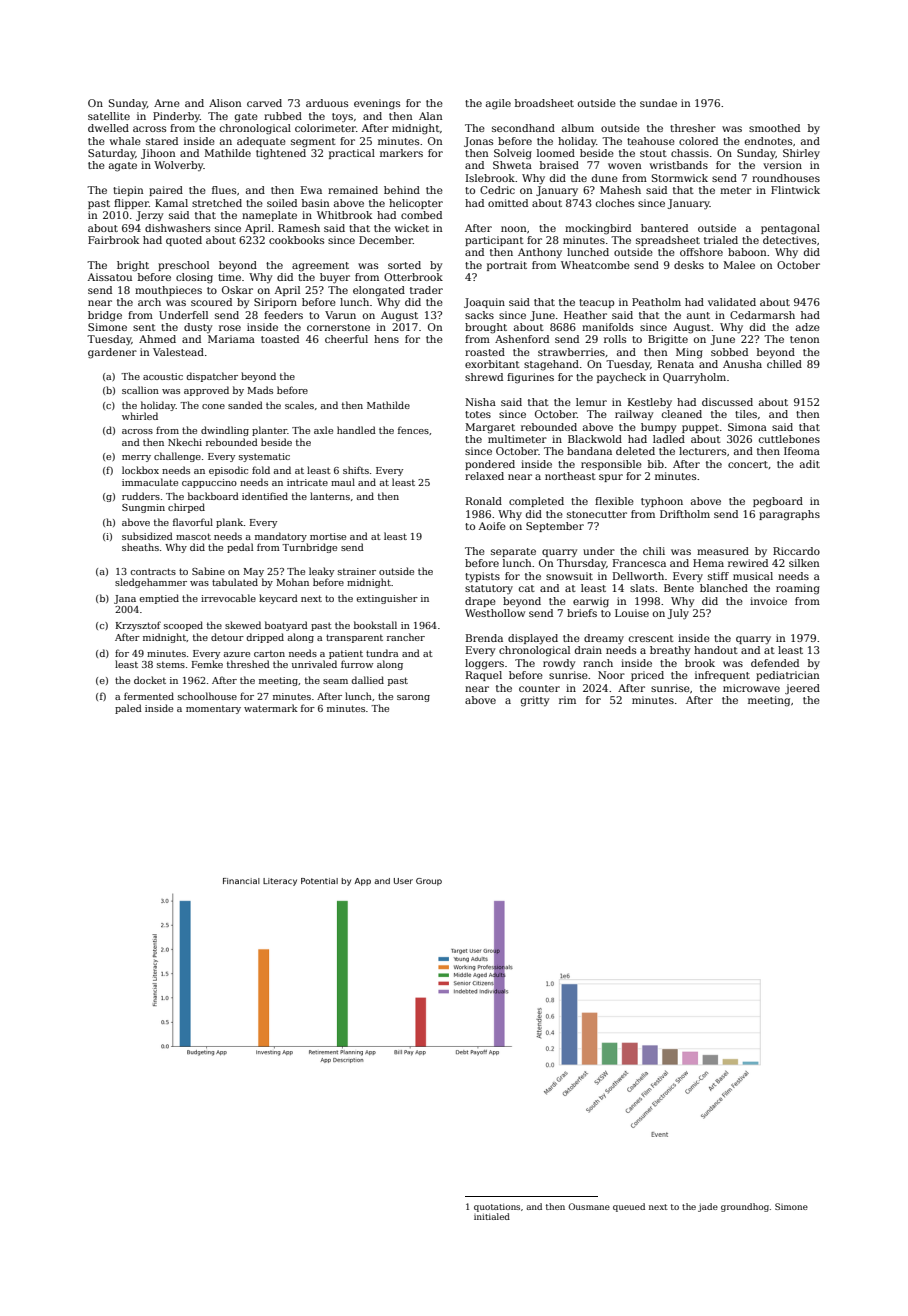  What do you see at coordinates (751, 688) in the screenshot?
I see `microwave` at bounding box center [751, 688].
